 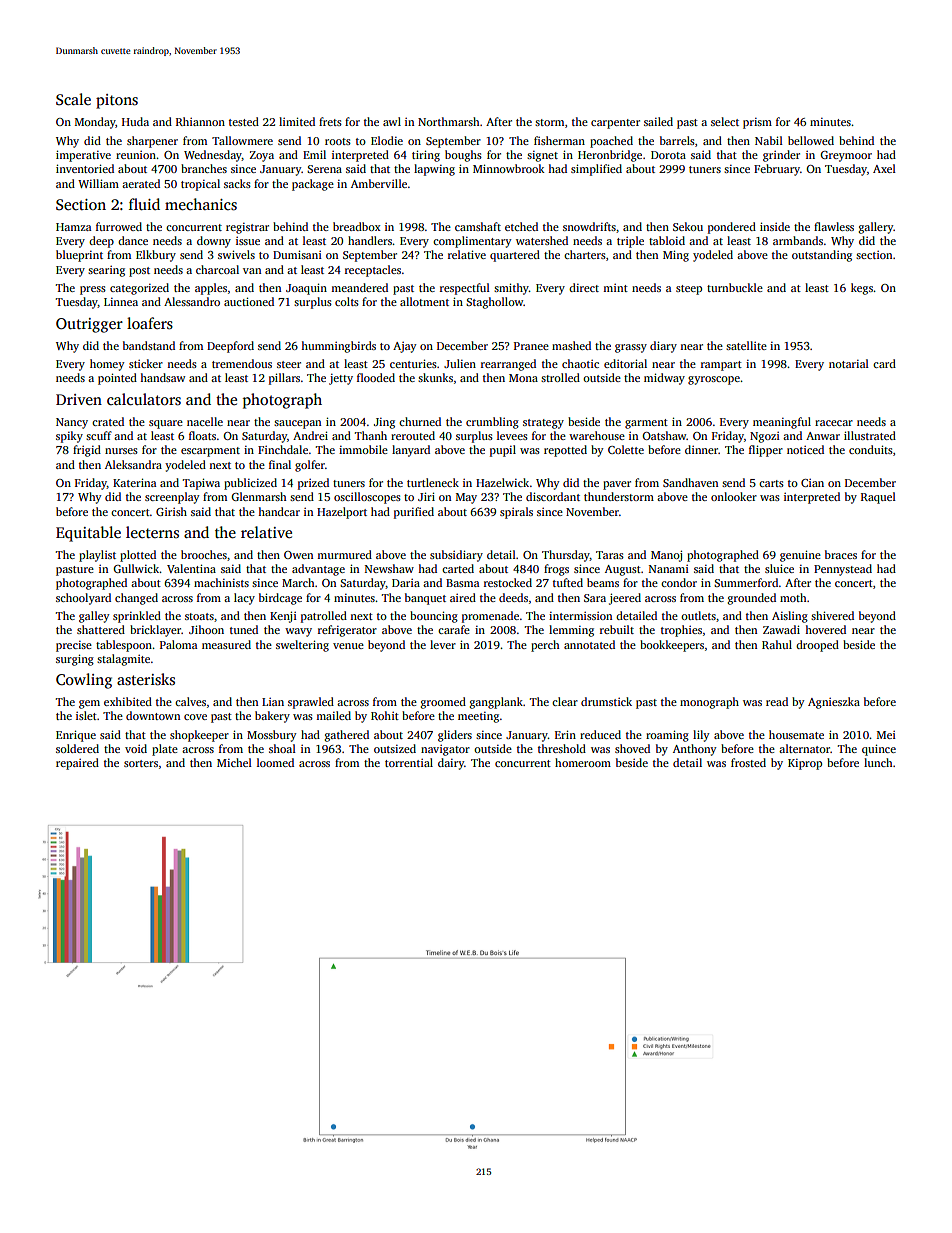 I want to click on dinner, so click(x=701, y=449).
